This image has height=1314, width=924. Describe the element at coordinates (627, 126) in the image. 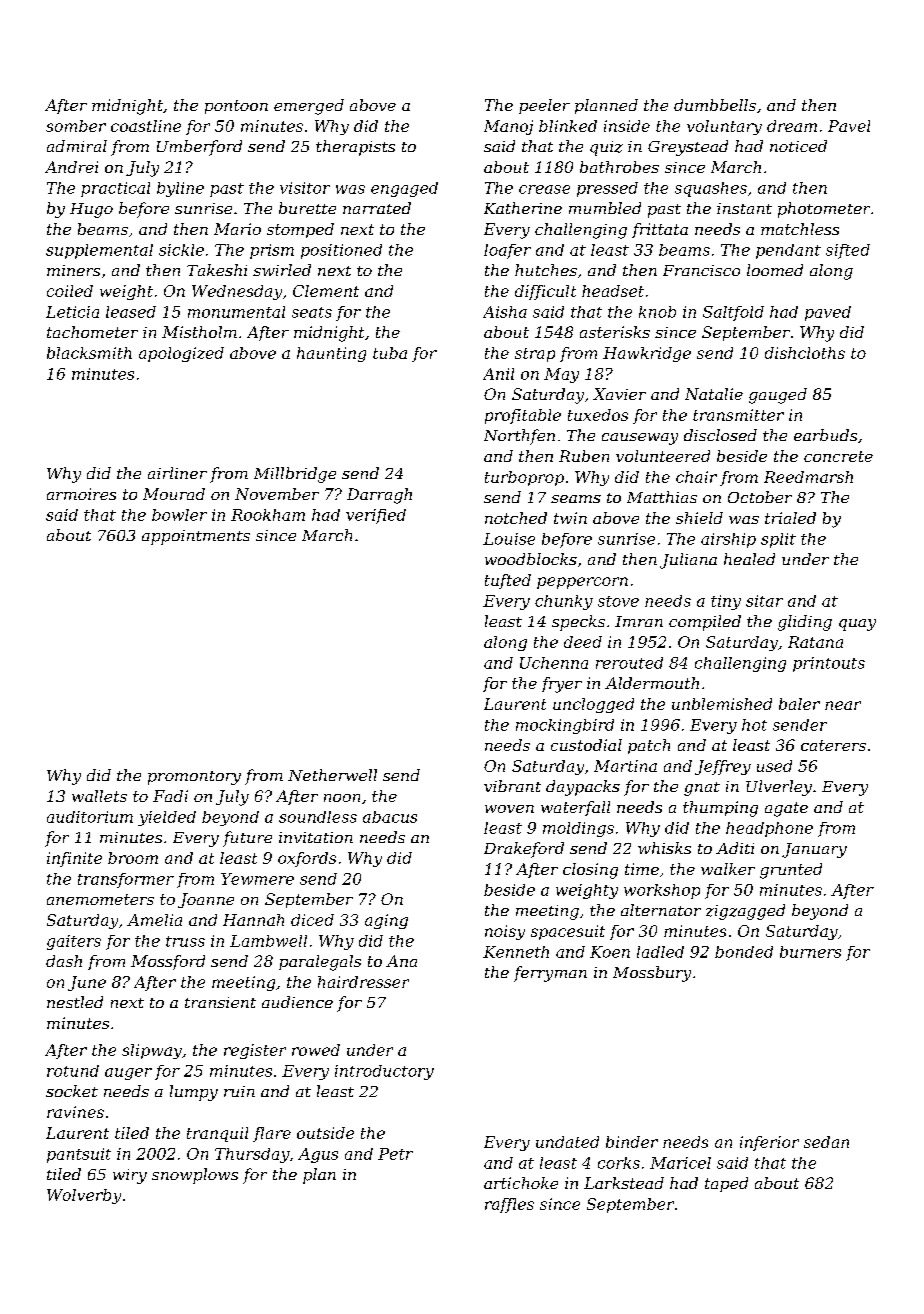

I see `inside` at that location.
